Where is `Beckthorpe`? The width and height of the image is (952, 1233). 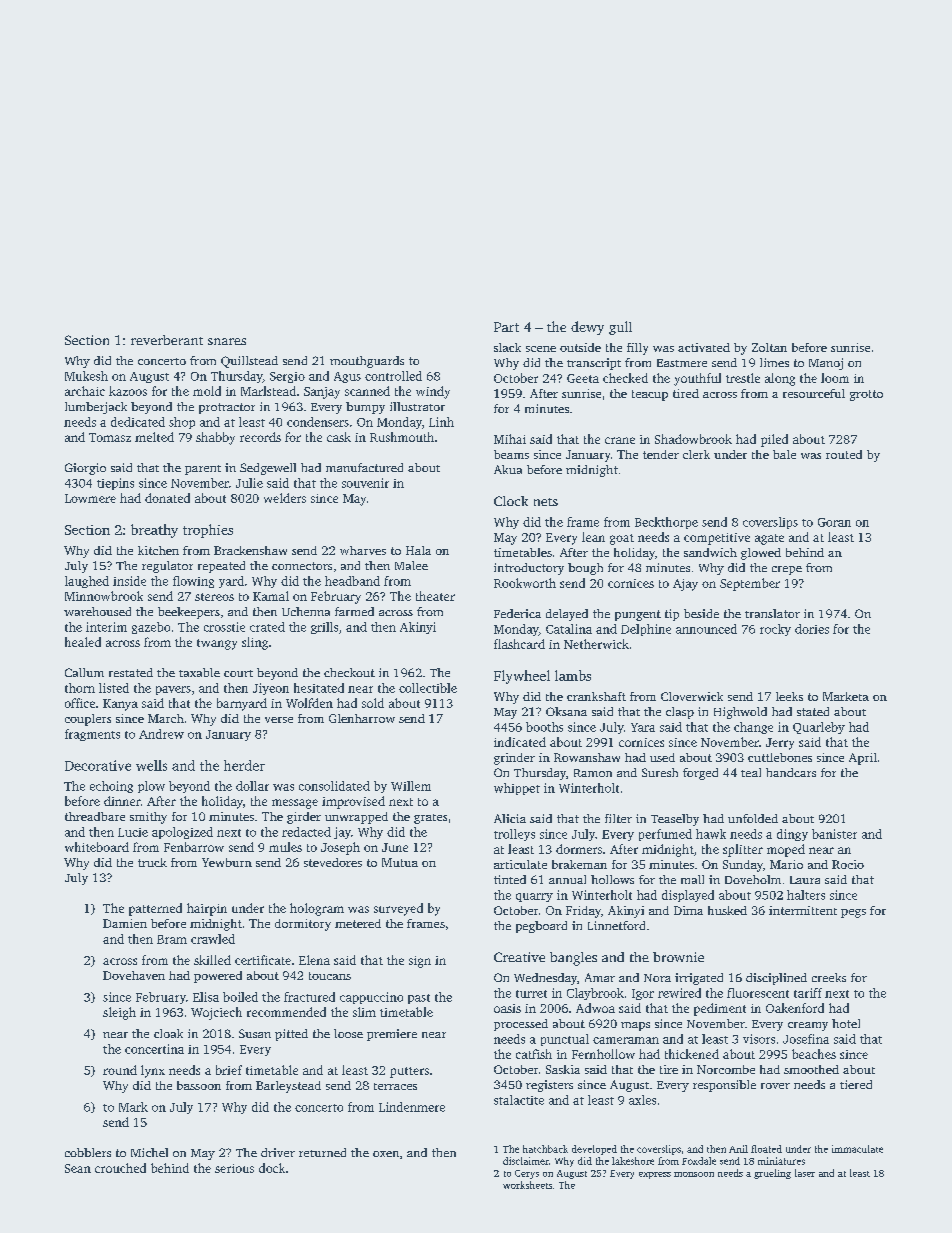
Beckthorpe is located at coordinates (666, 523).
